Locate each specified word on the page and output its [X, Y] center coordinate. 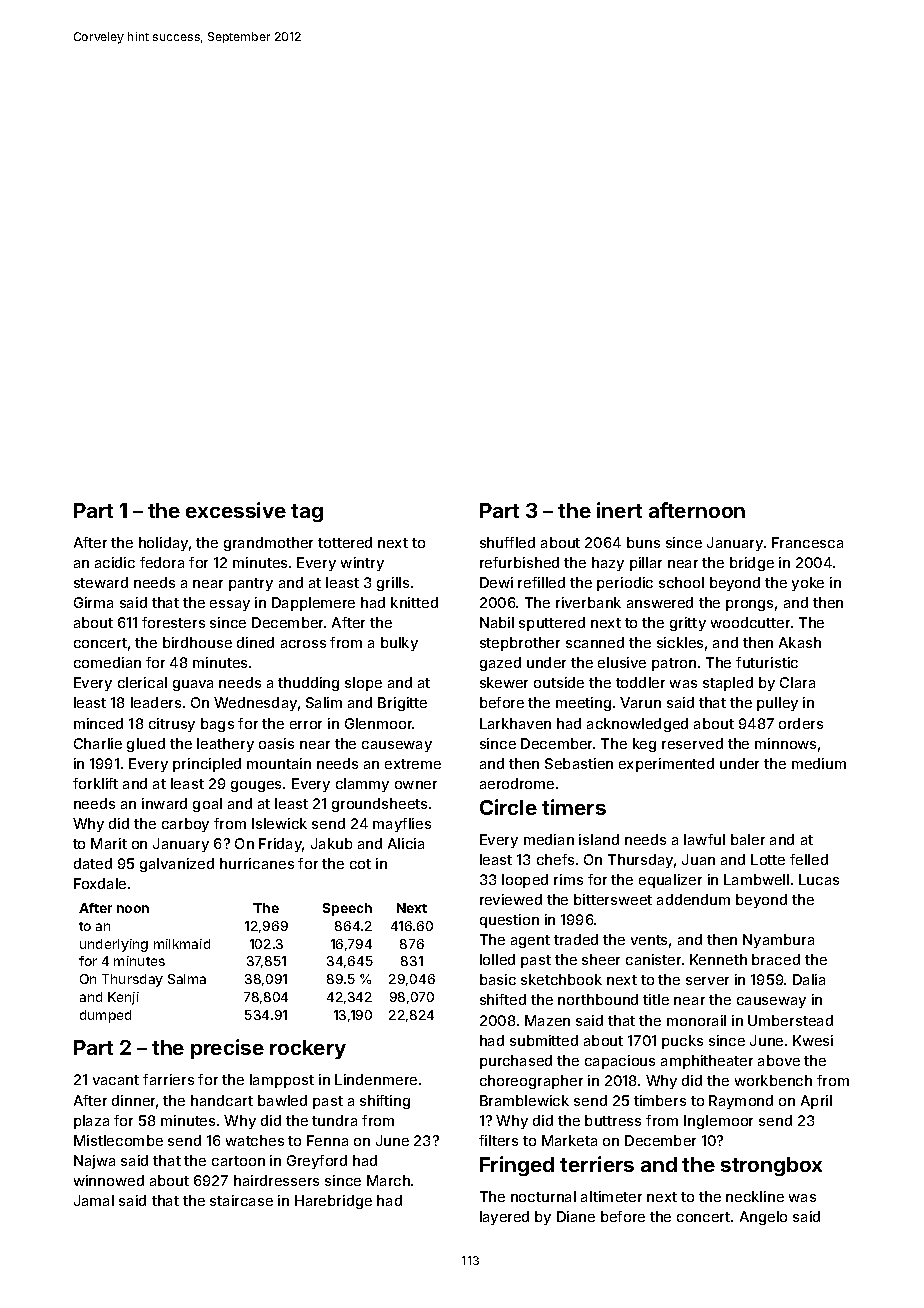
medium [819, 763]
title [656, 999]
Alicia [406, 843]
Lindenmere [376, 1079]
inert [619, 510]
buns [643, 542]
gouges [256, 786]
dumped [105, 1016]
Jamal [94, 1200]
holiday [163, 544]
